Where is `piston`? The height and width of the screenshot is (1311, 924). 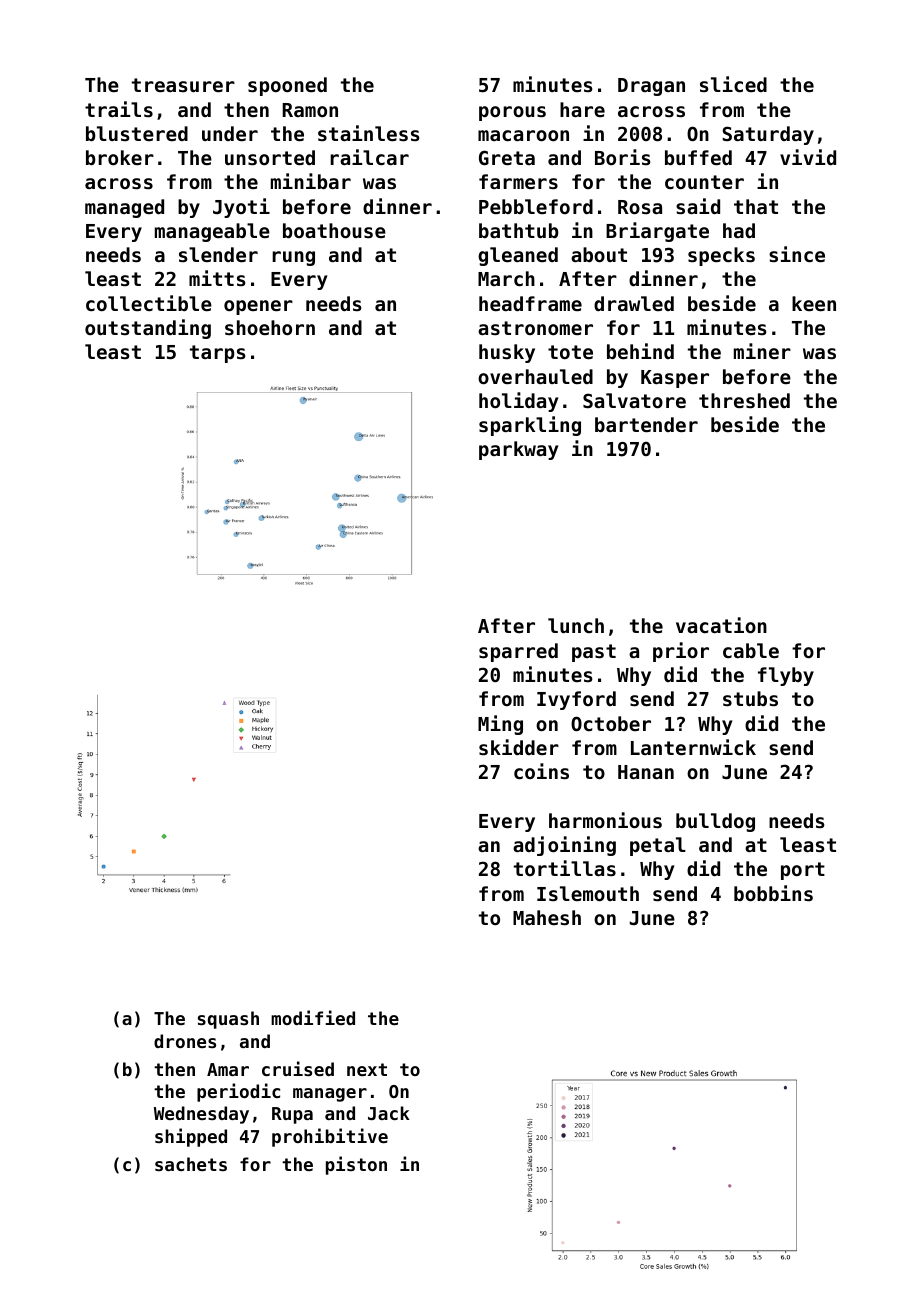 piston is located at coordinates (356, 1165).
